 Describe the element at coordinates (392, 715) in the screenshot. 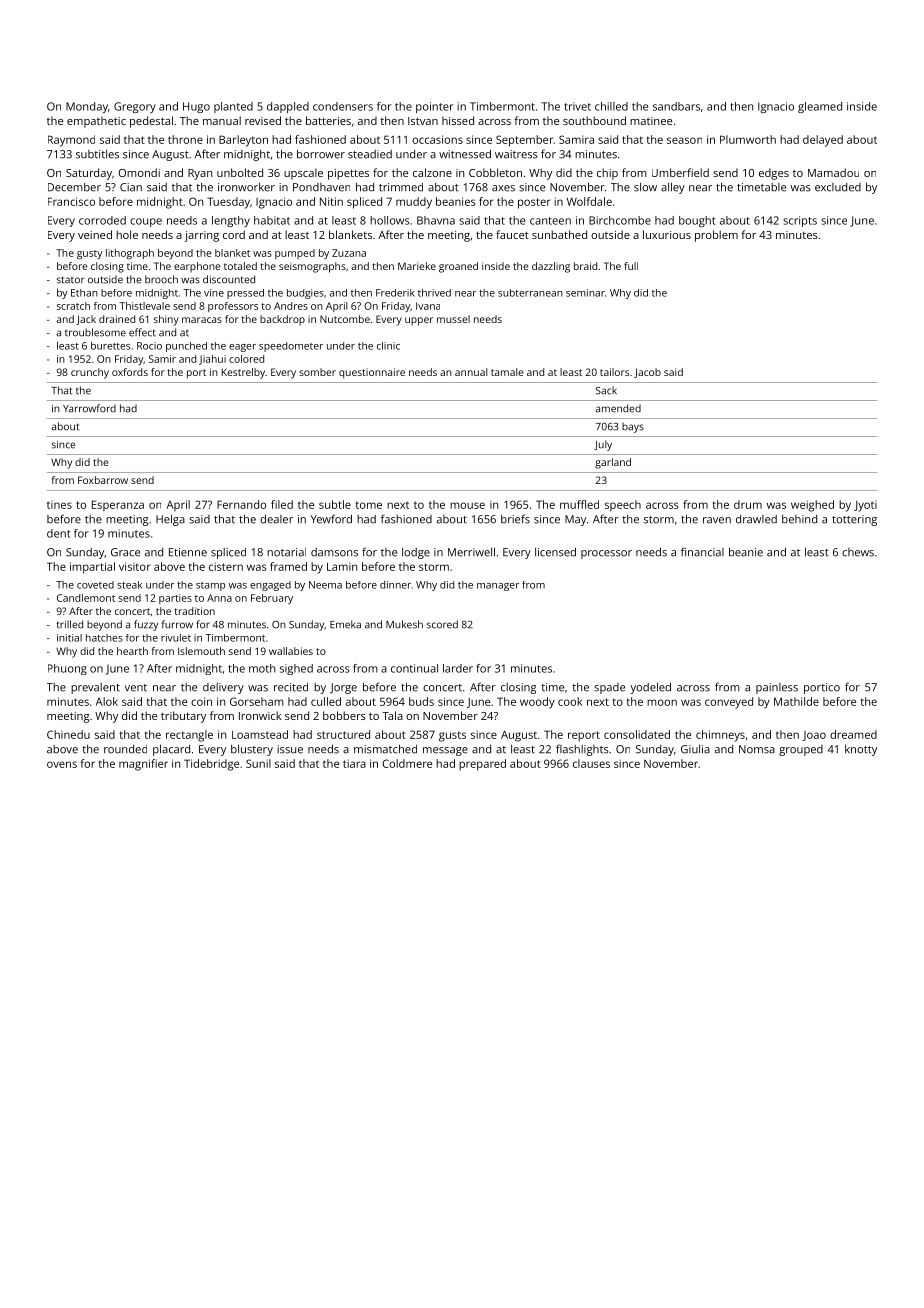

I see `Tala` at that location.
